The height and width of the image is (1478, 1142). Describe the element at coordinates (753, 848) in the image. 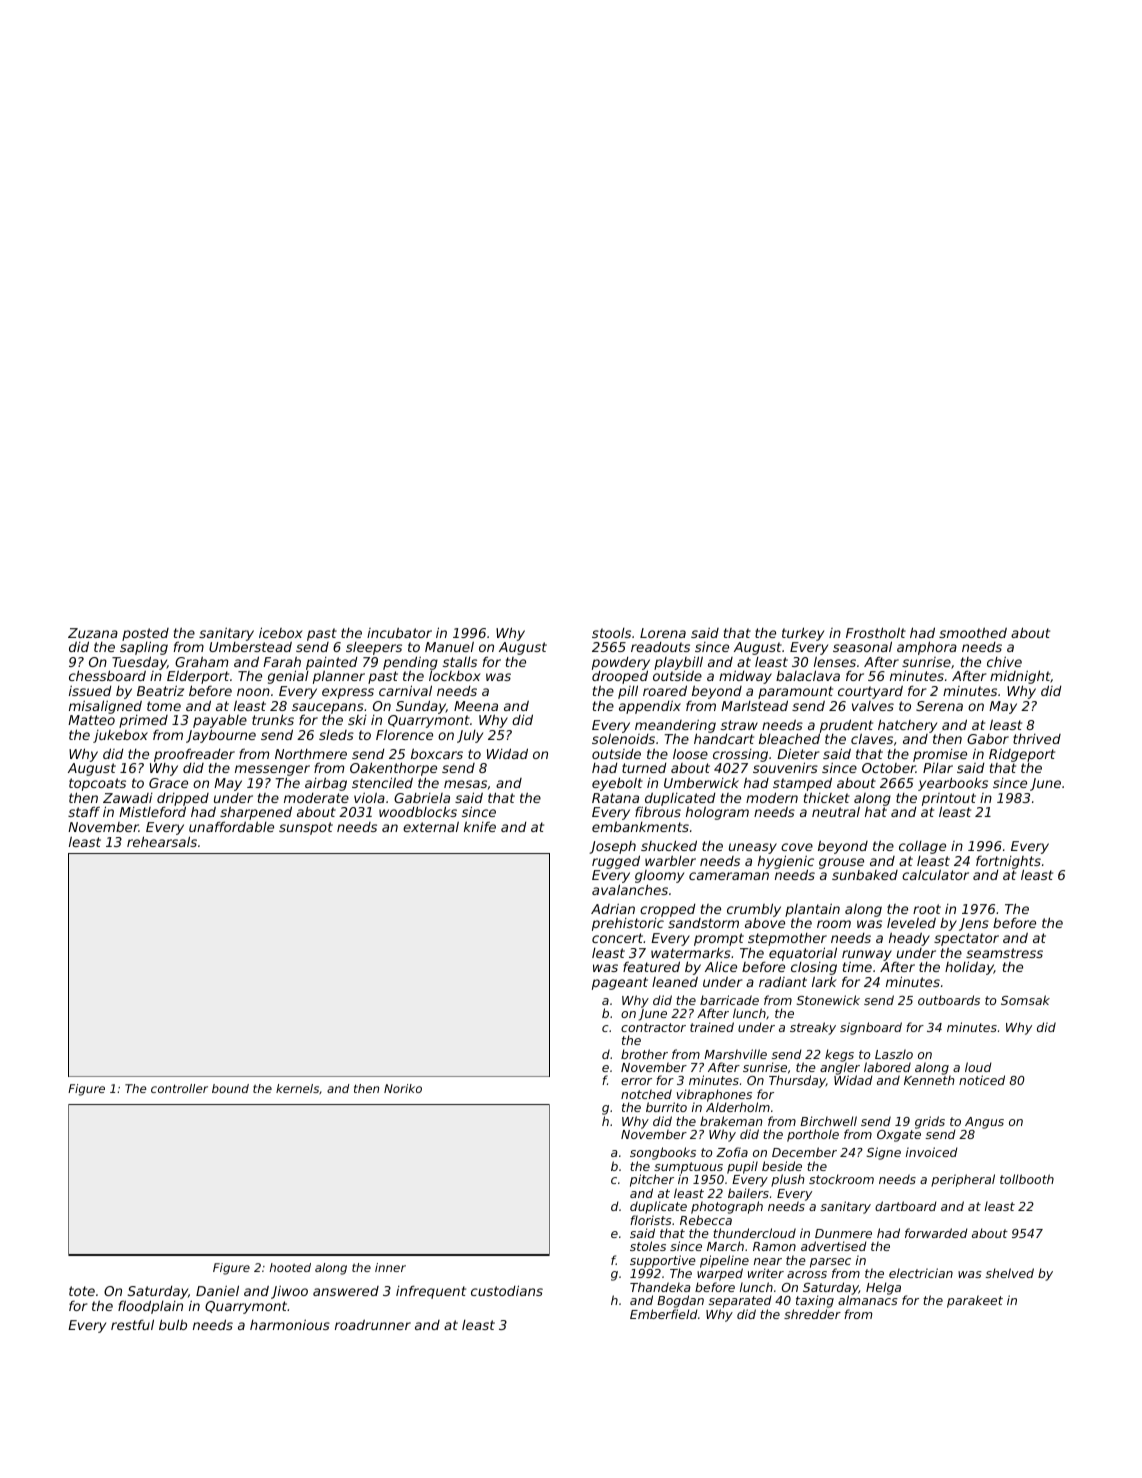

I see `uneasy` at that location.
